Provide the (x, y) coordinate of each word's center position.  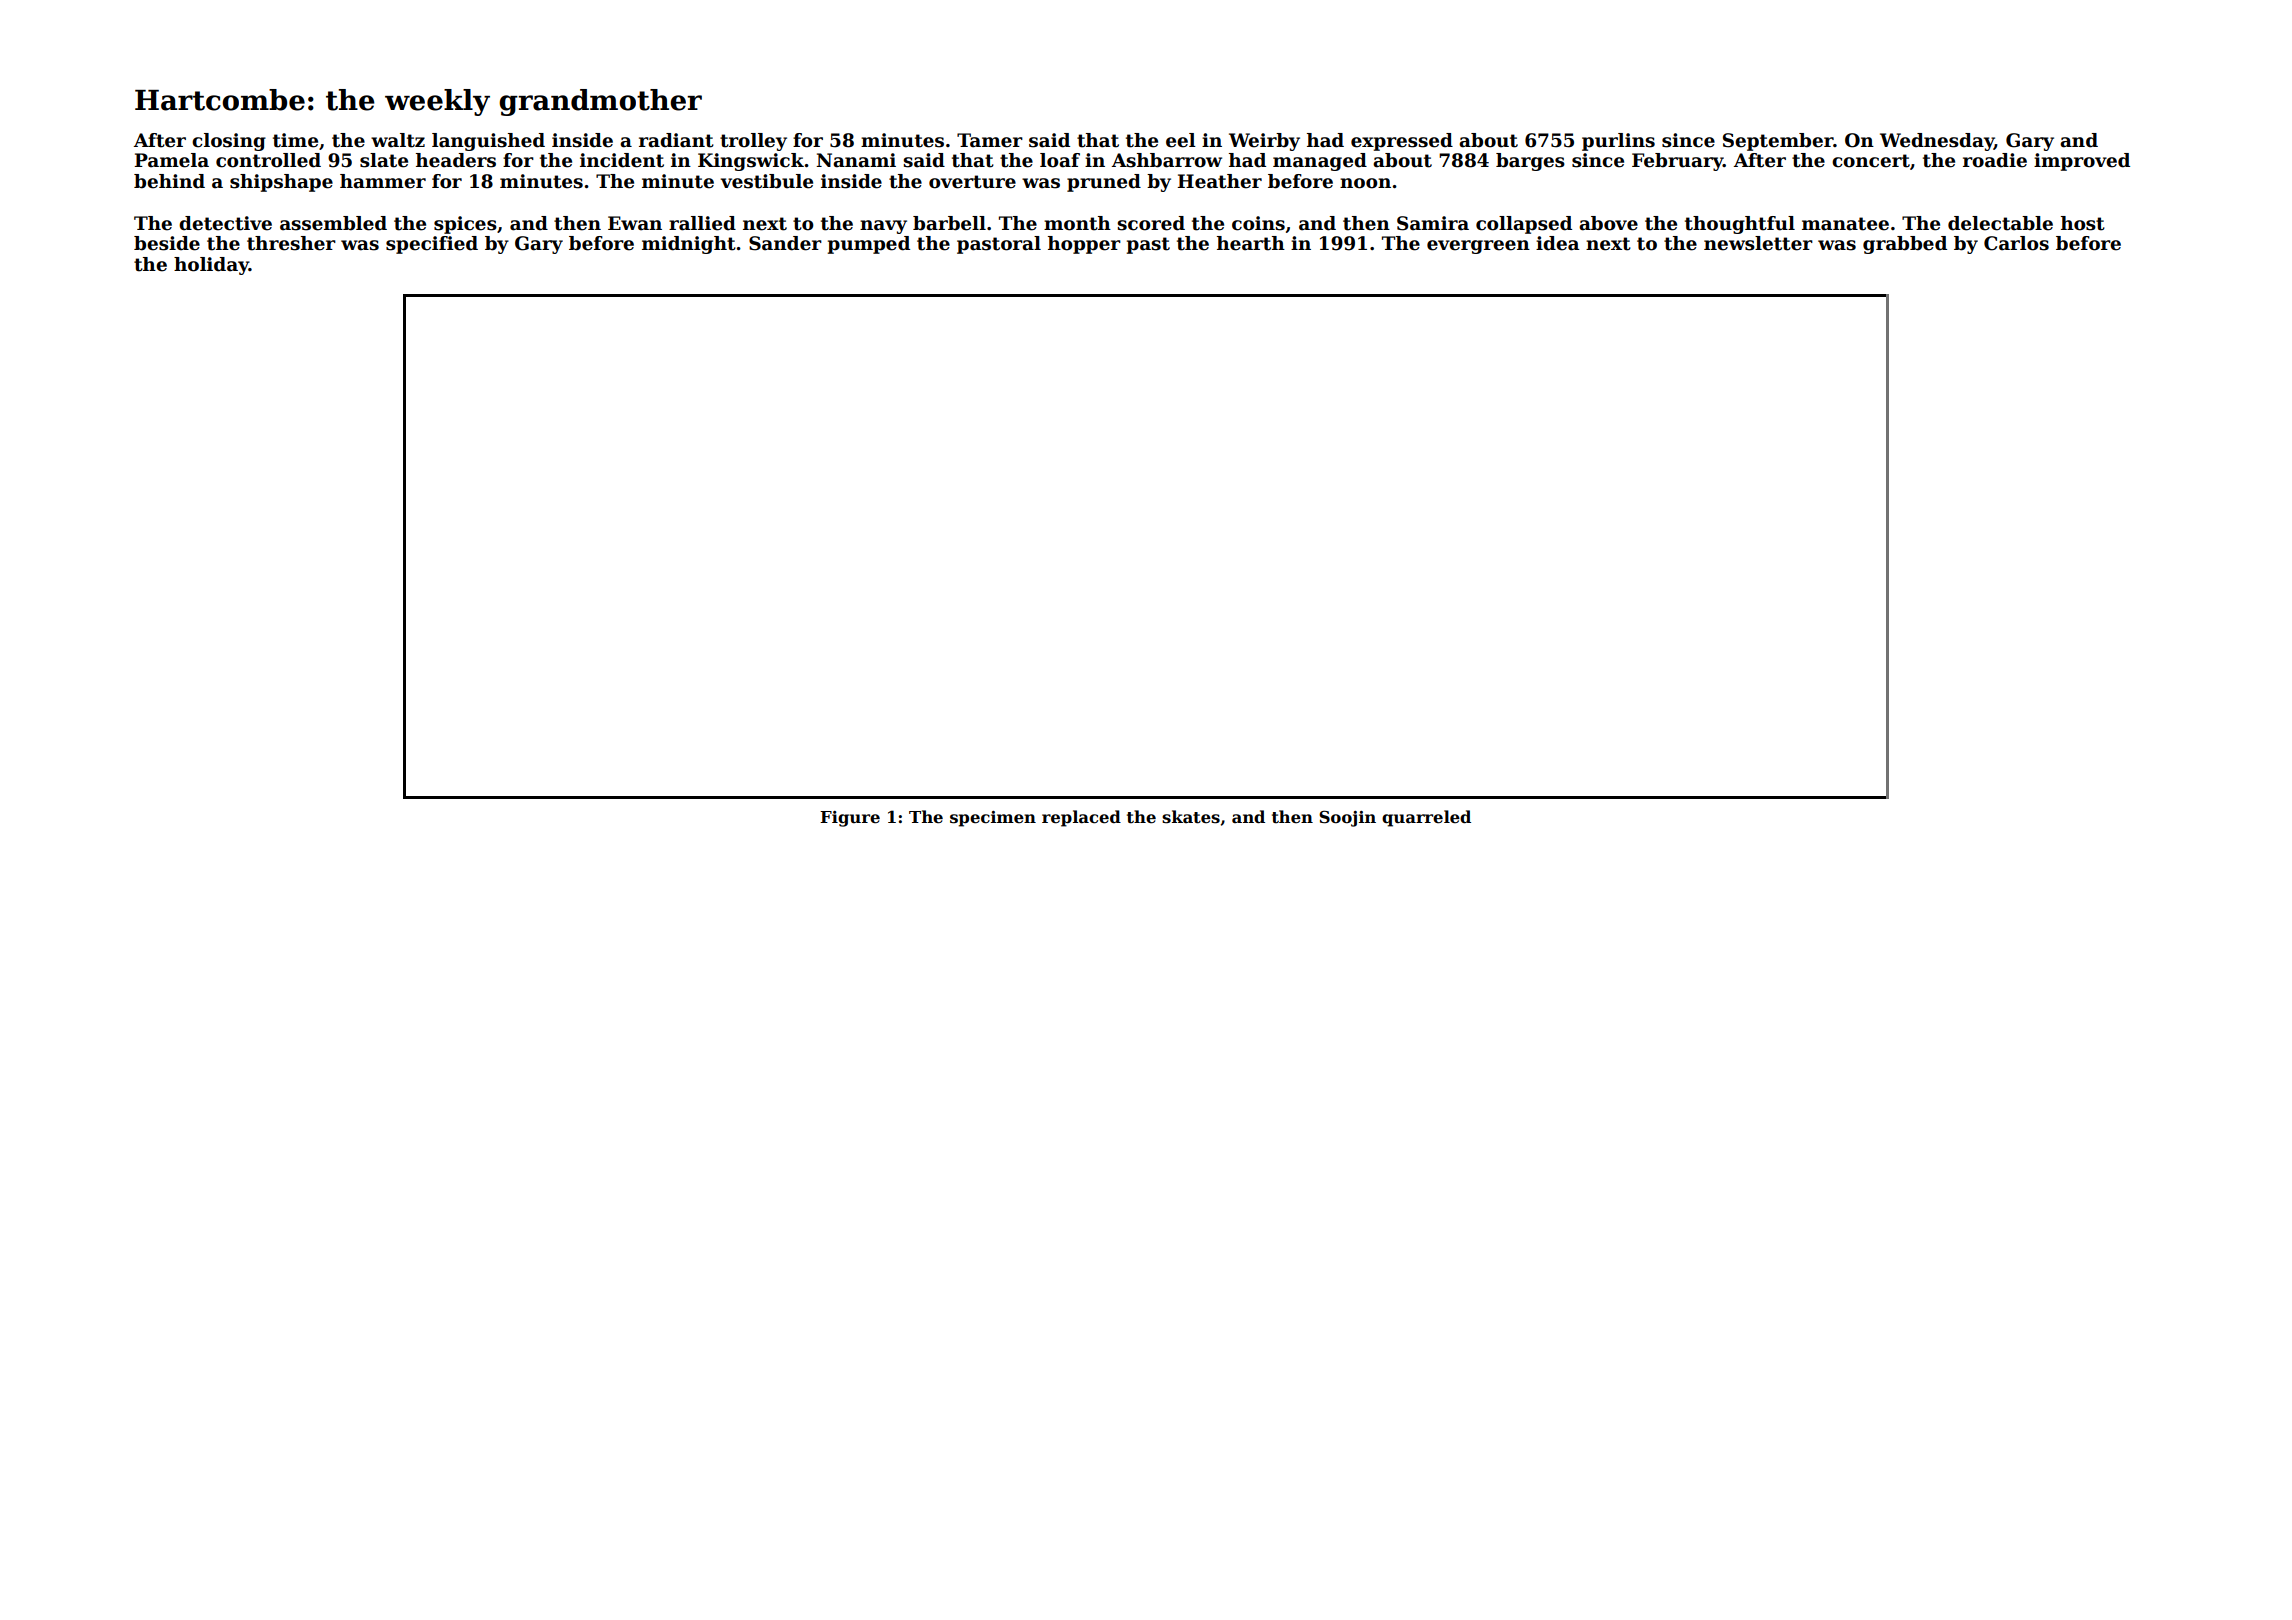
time (295, 140)
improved (2082, 162)
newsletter (1758, 243)
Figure (850, 819)
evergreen (1478, 247)
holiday (211, 266)
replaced (1081, 818)
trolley (753, 142)
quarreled (1426, 818)
